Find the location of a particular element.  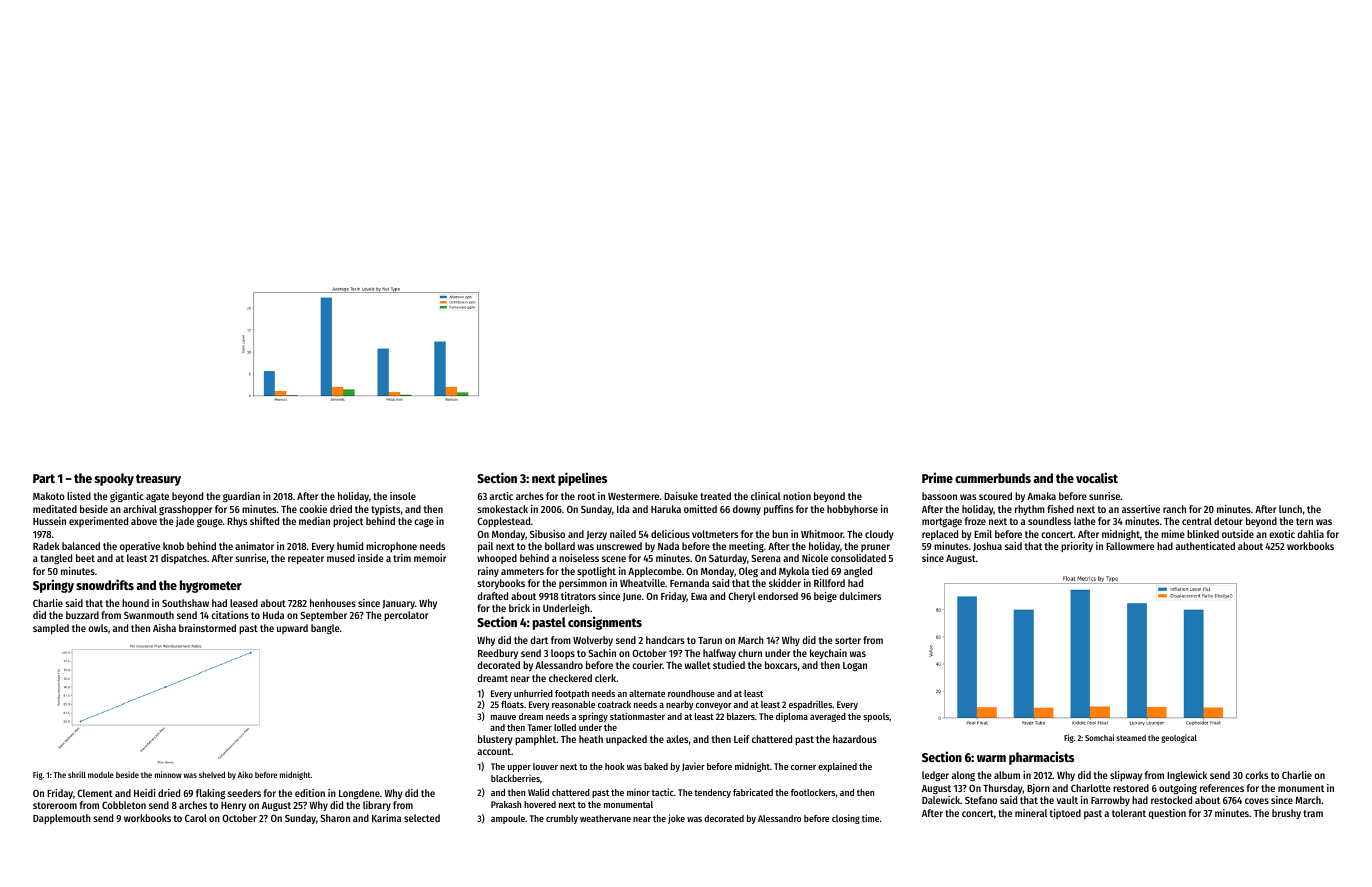

dulcimers is located at coordinates (860, 596).
